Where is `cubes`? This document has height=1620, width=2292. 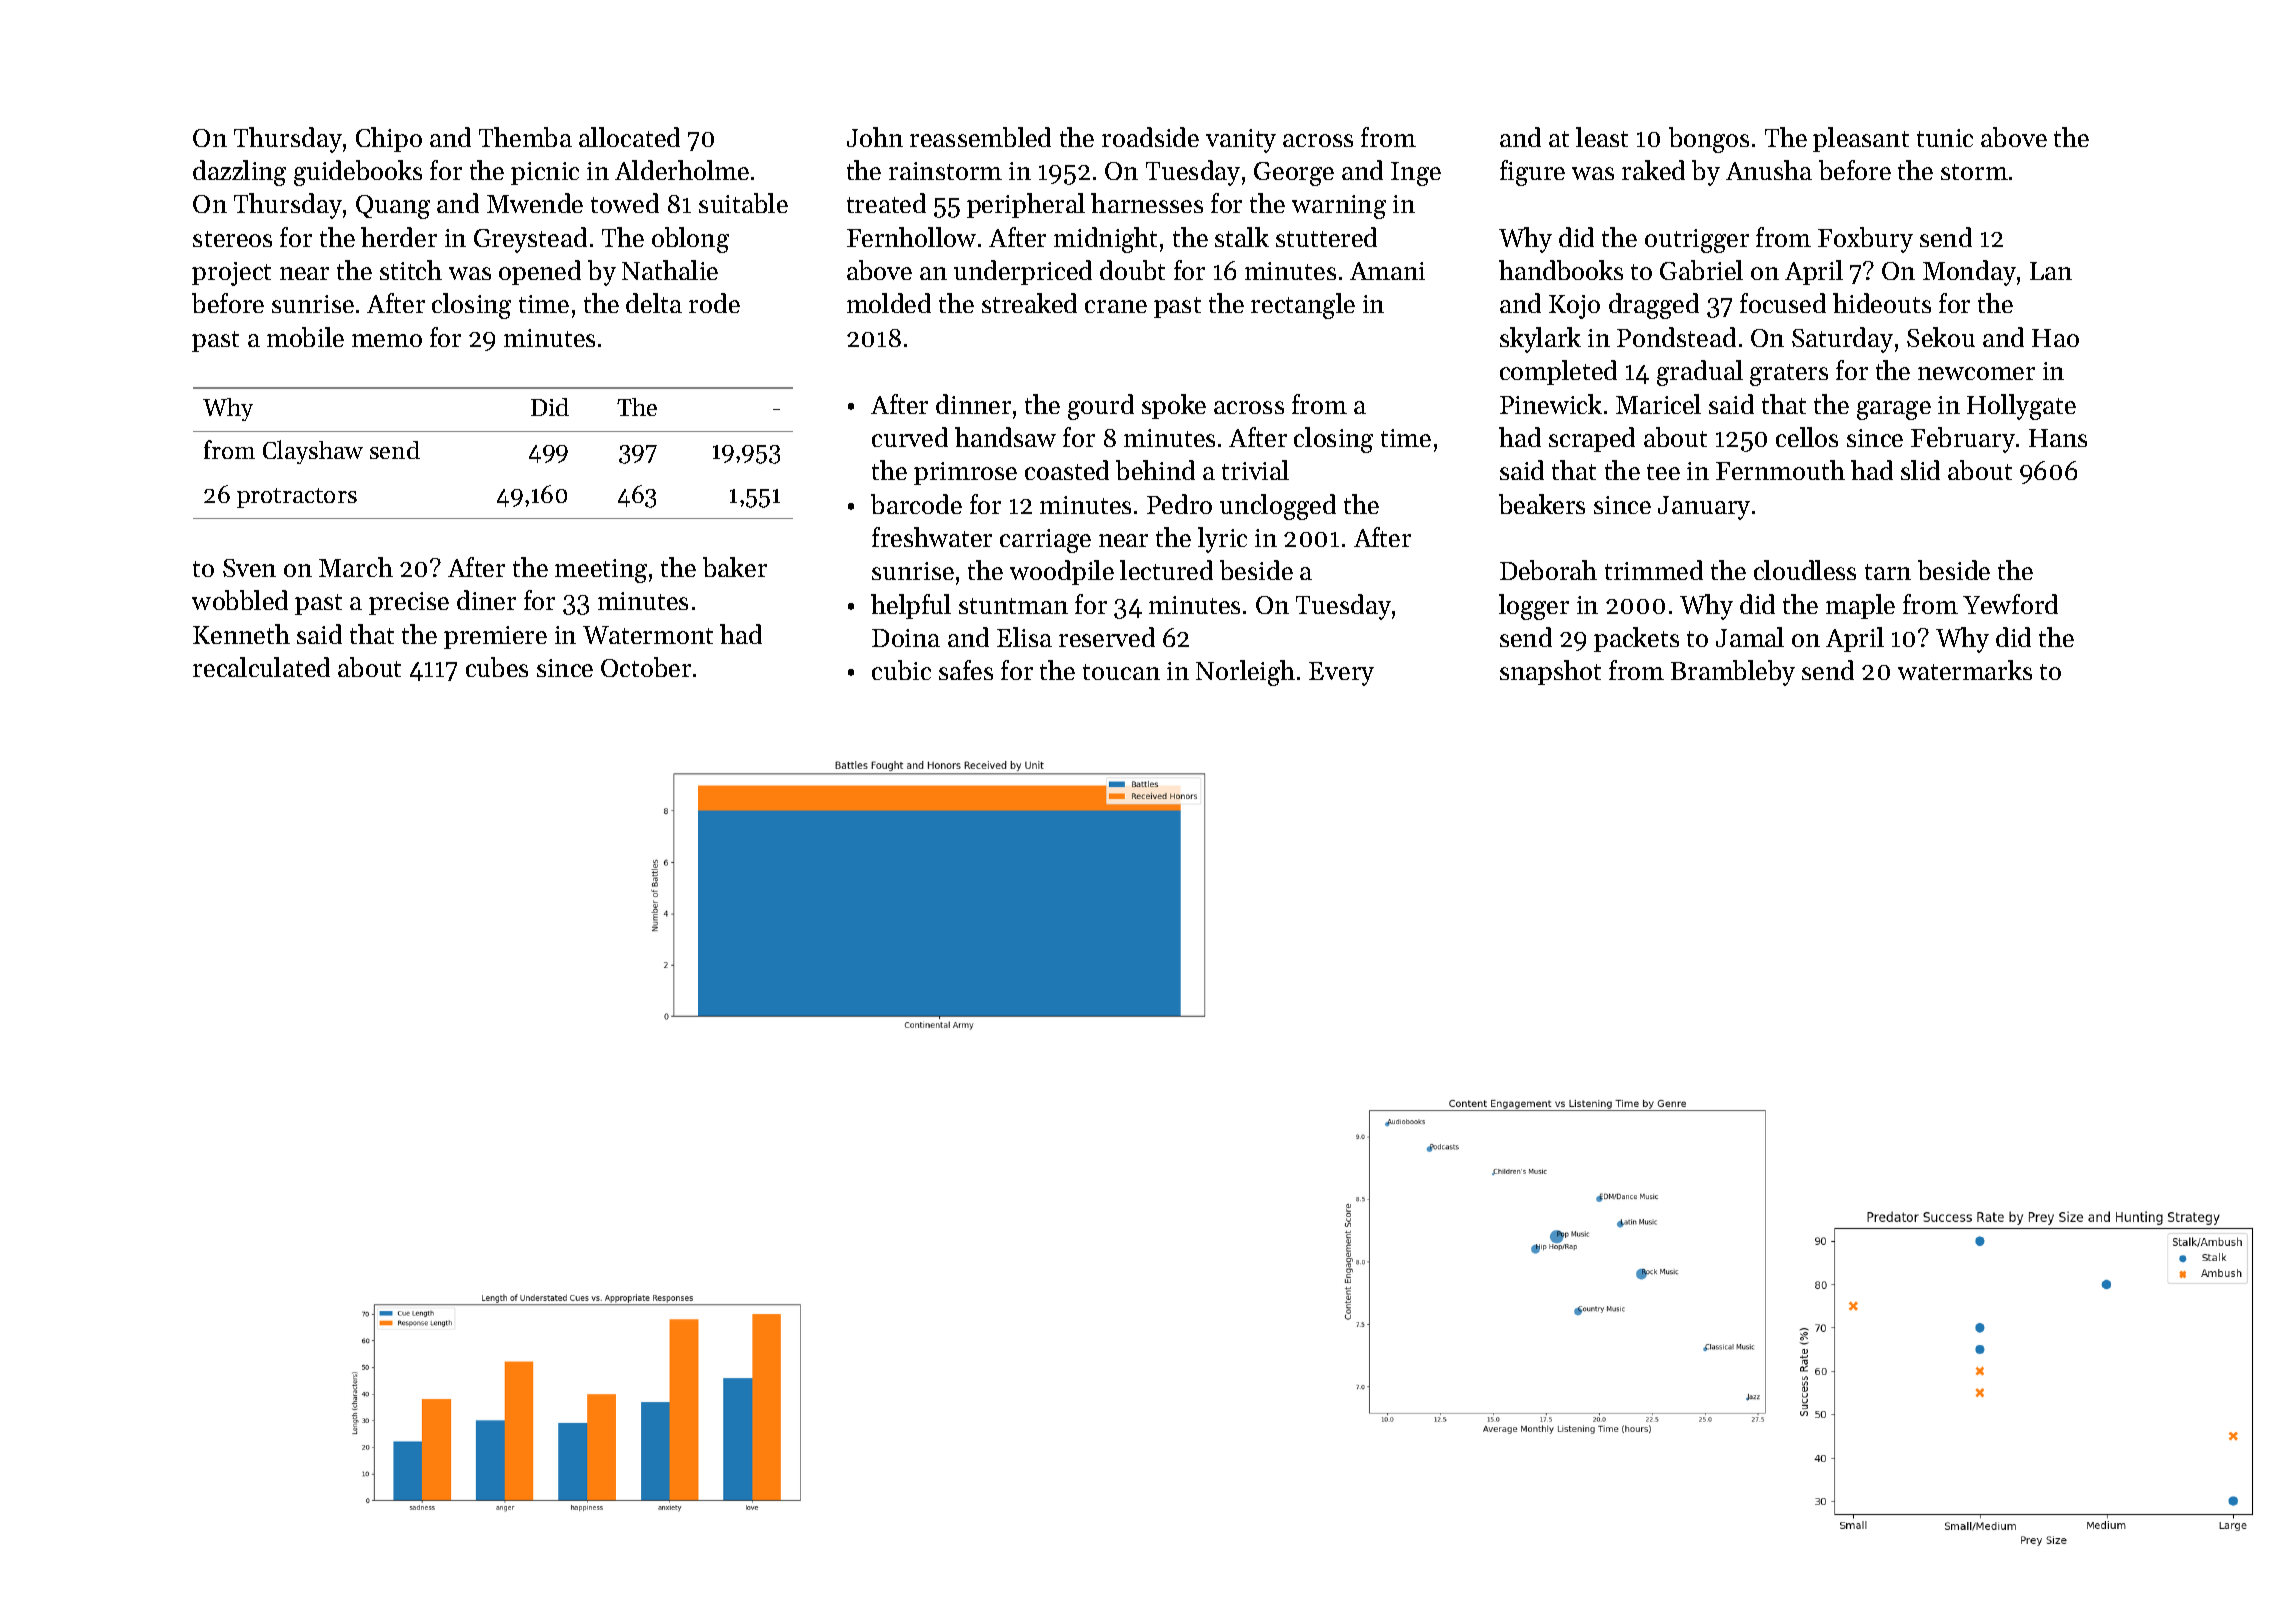 cubes is located at coordinates (497, 667).
